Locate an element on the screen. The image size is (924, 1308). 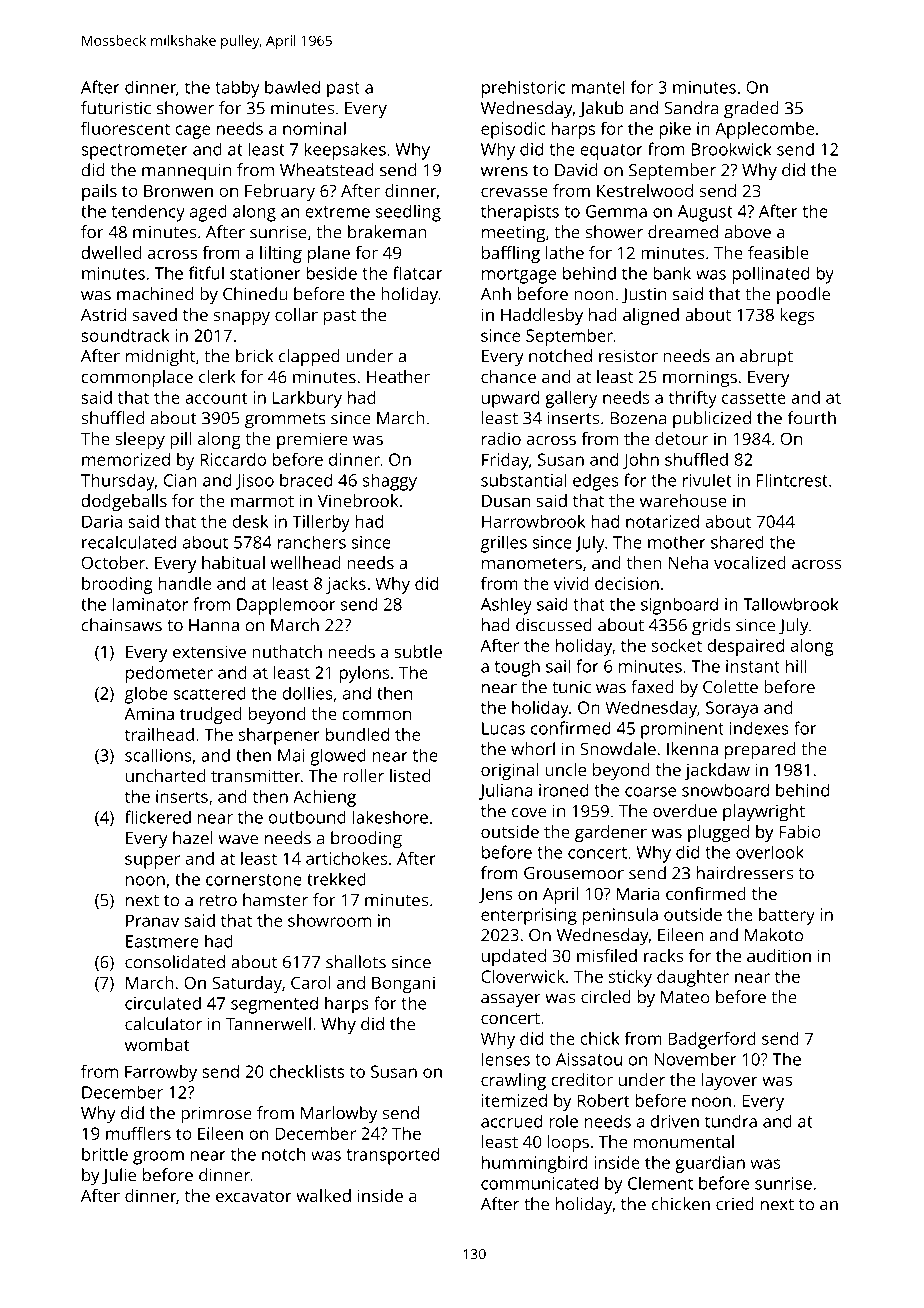
excavator is located at coordinates (254, 1196).
